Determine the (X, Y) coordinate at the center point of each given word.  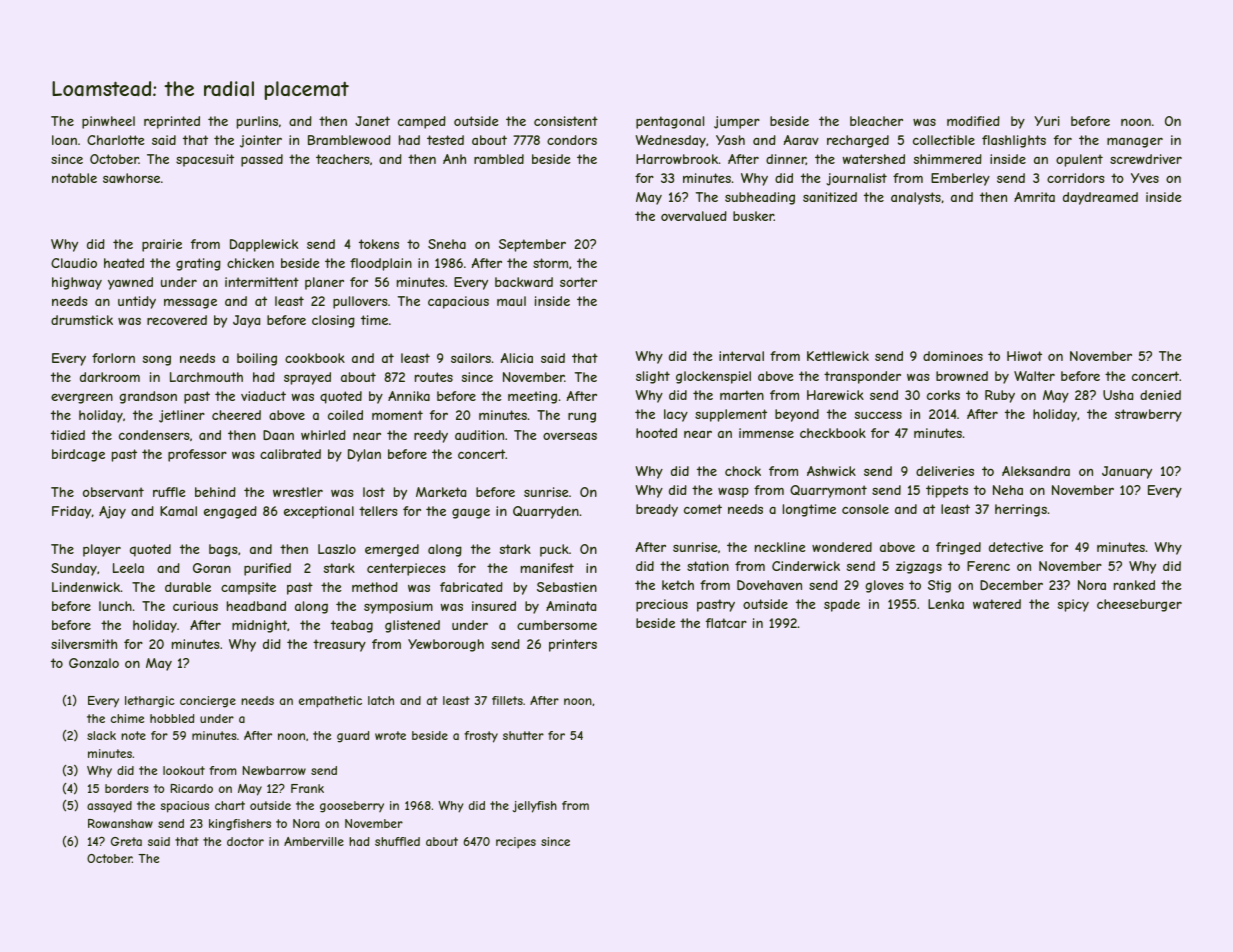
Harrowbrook (677, 159)
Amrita (1034, 197)
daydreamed (1100, 198)
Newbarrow (274, 770)
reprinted (172, 122)
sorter (578, 282)
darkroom (110, 377)
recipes (516, 843)
